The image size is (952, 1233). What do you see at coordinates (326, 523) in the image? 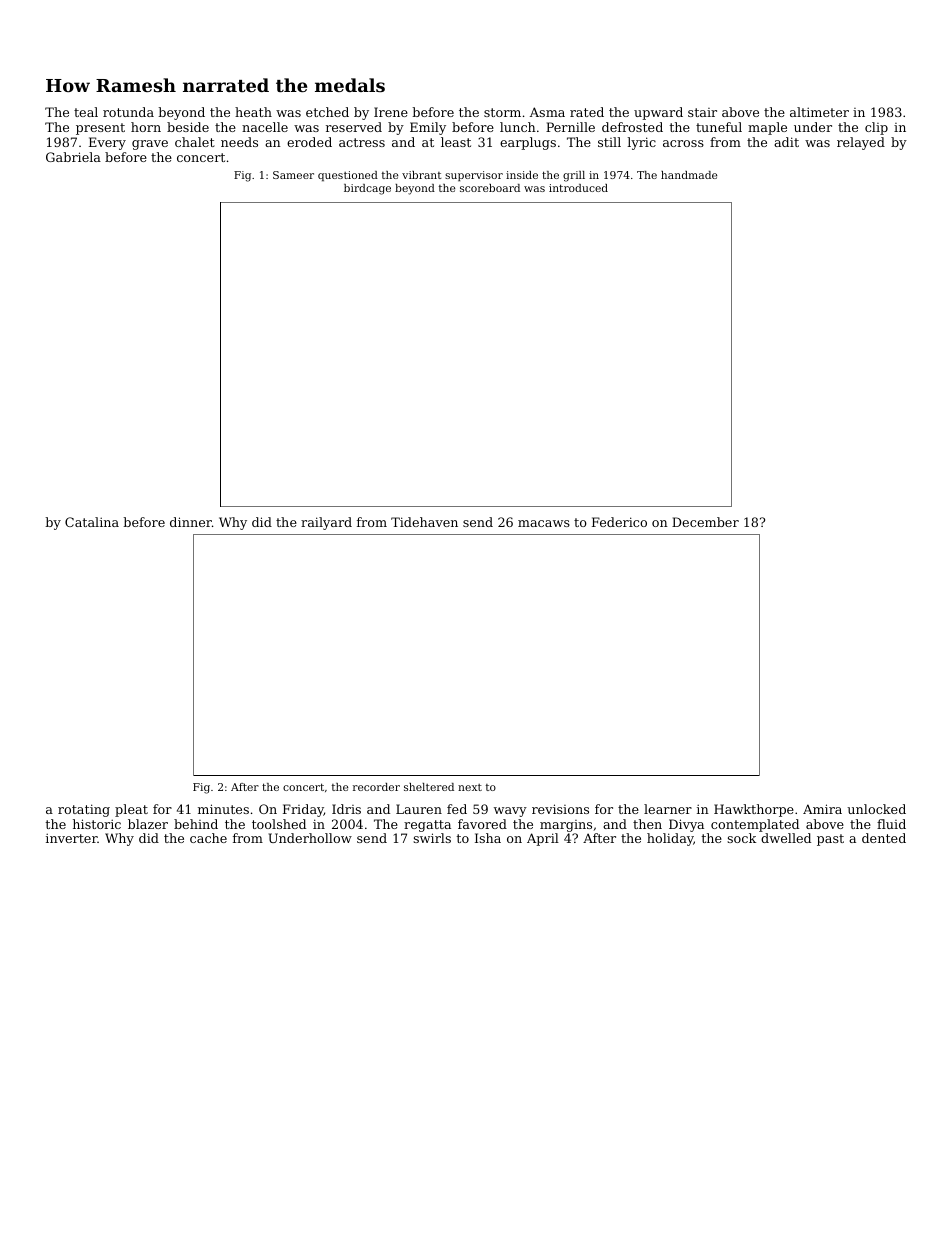
I see `railyard` at bounding box center [326, 523].
